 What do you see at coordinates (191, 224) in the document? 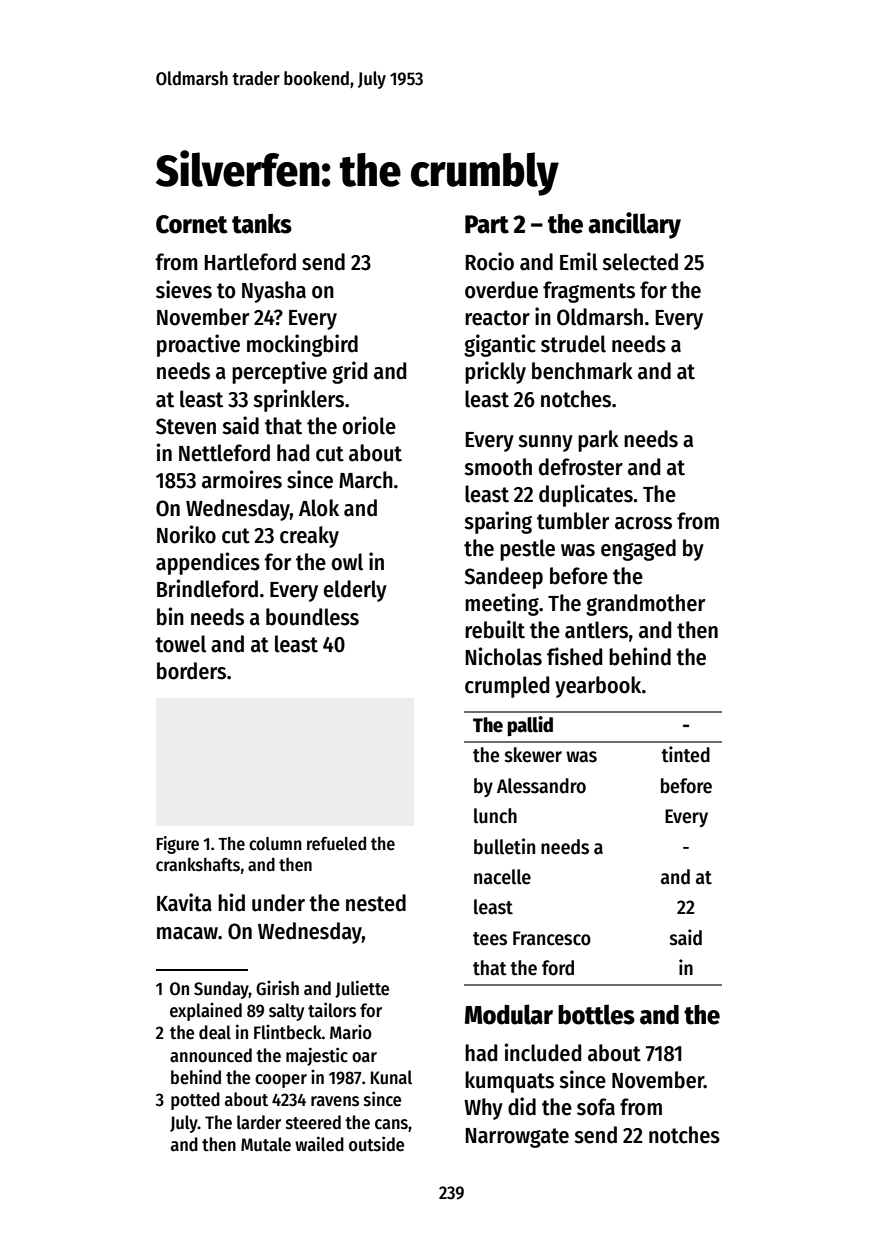
I see `Cornet` at bounding box center [191, 224].
